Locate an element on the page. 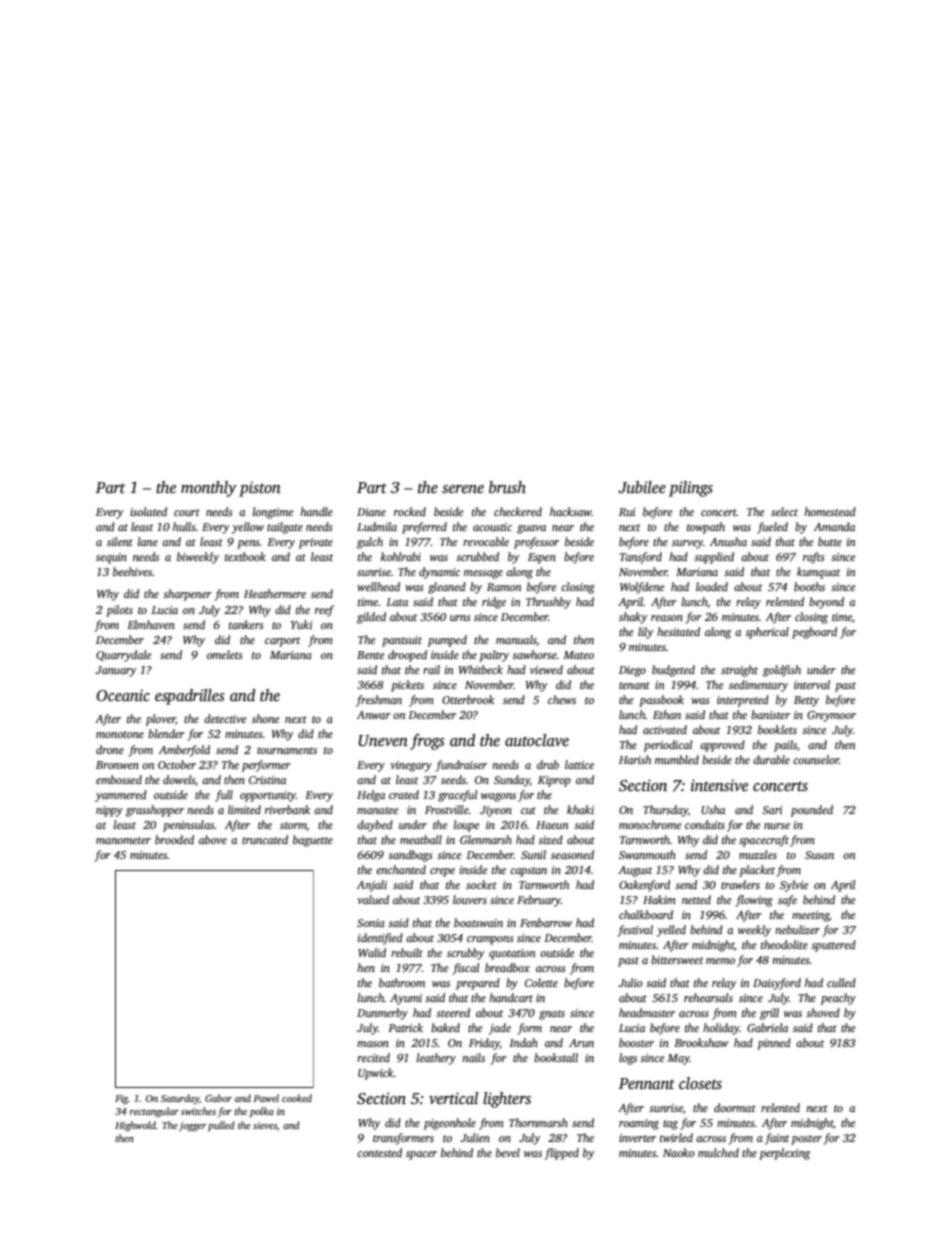  pickets is located at coordinates (407, 686).
